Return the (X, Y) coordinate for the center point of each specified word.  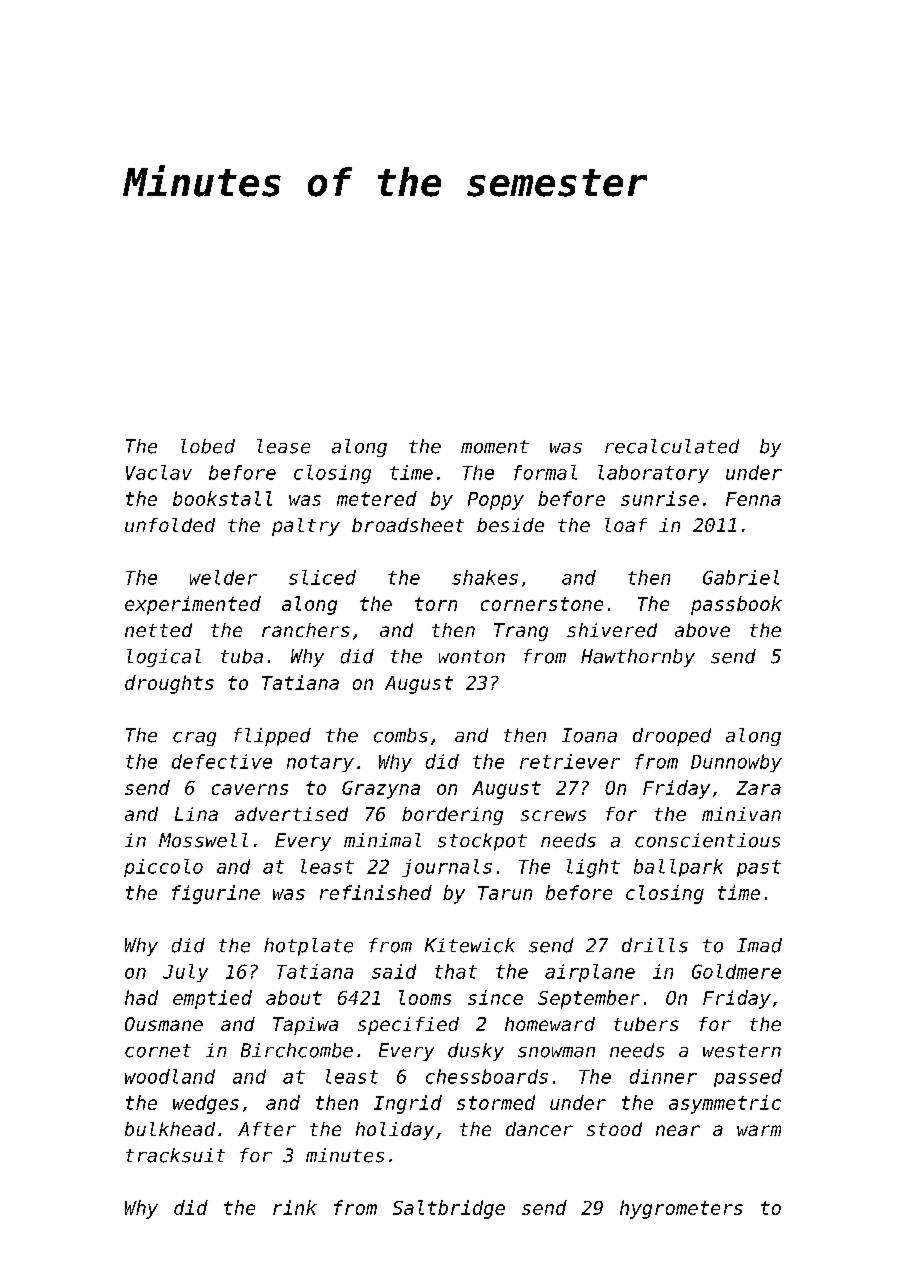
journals (447, 868)
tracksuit (175, 1155)
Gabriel (741, 577)
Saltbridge (449, 1209)
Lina (196, 814)
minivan (741, 814)
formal (545, 472)
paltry (306, 527)
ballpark (678, 868)
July (185, 973)
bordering (452, 816)
